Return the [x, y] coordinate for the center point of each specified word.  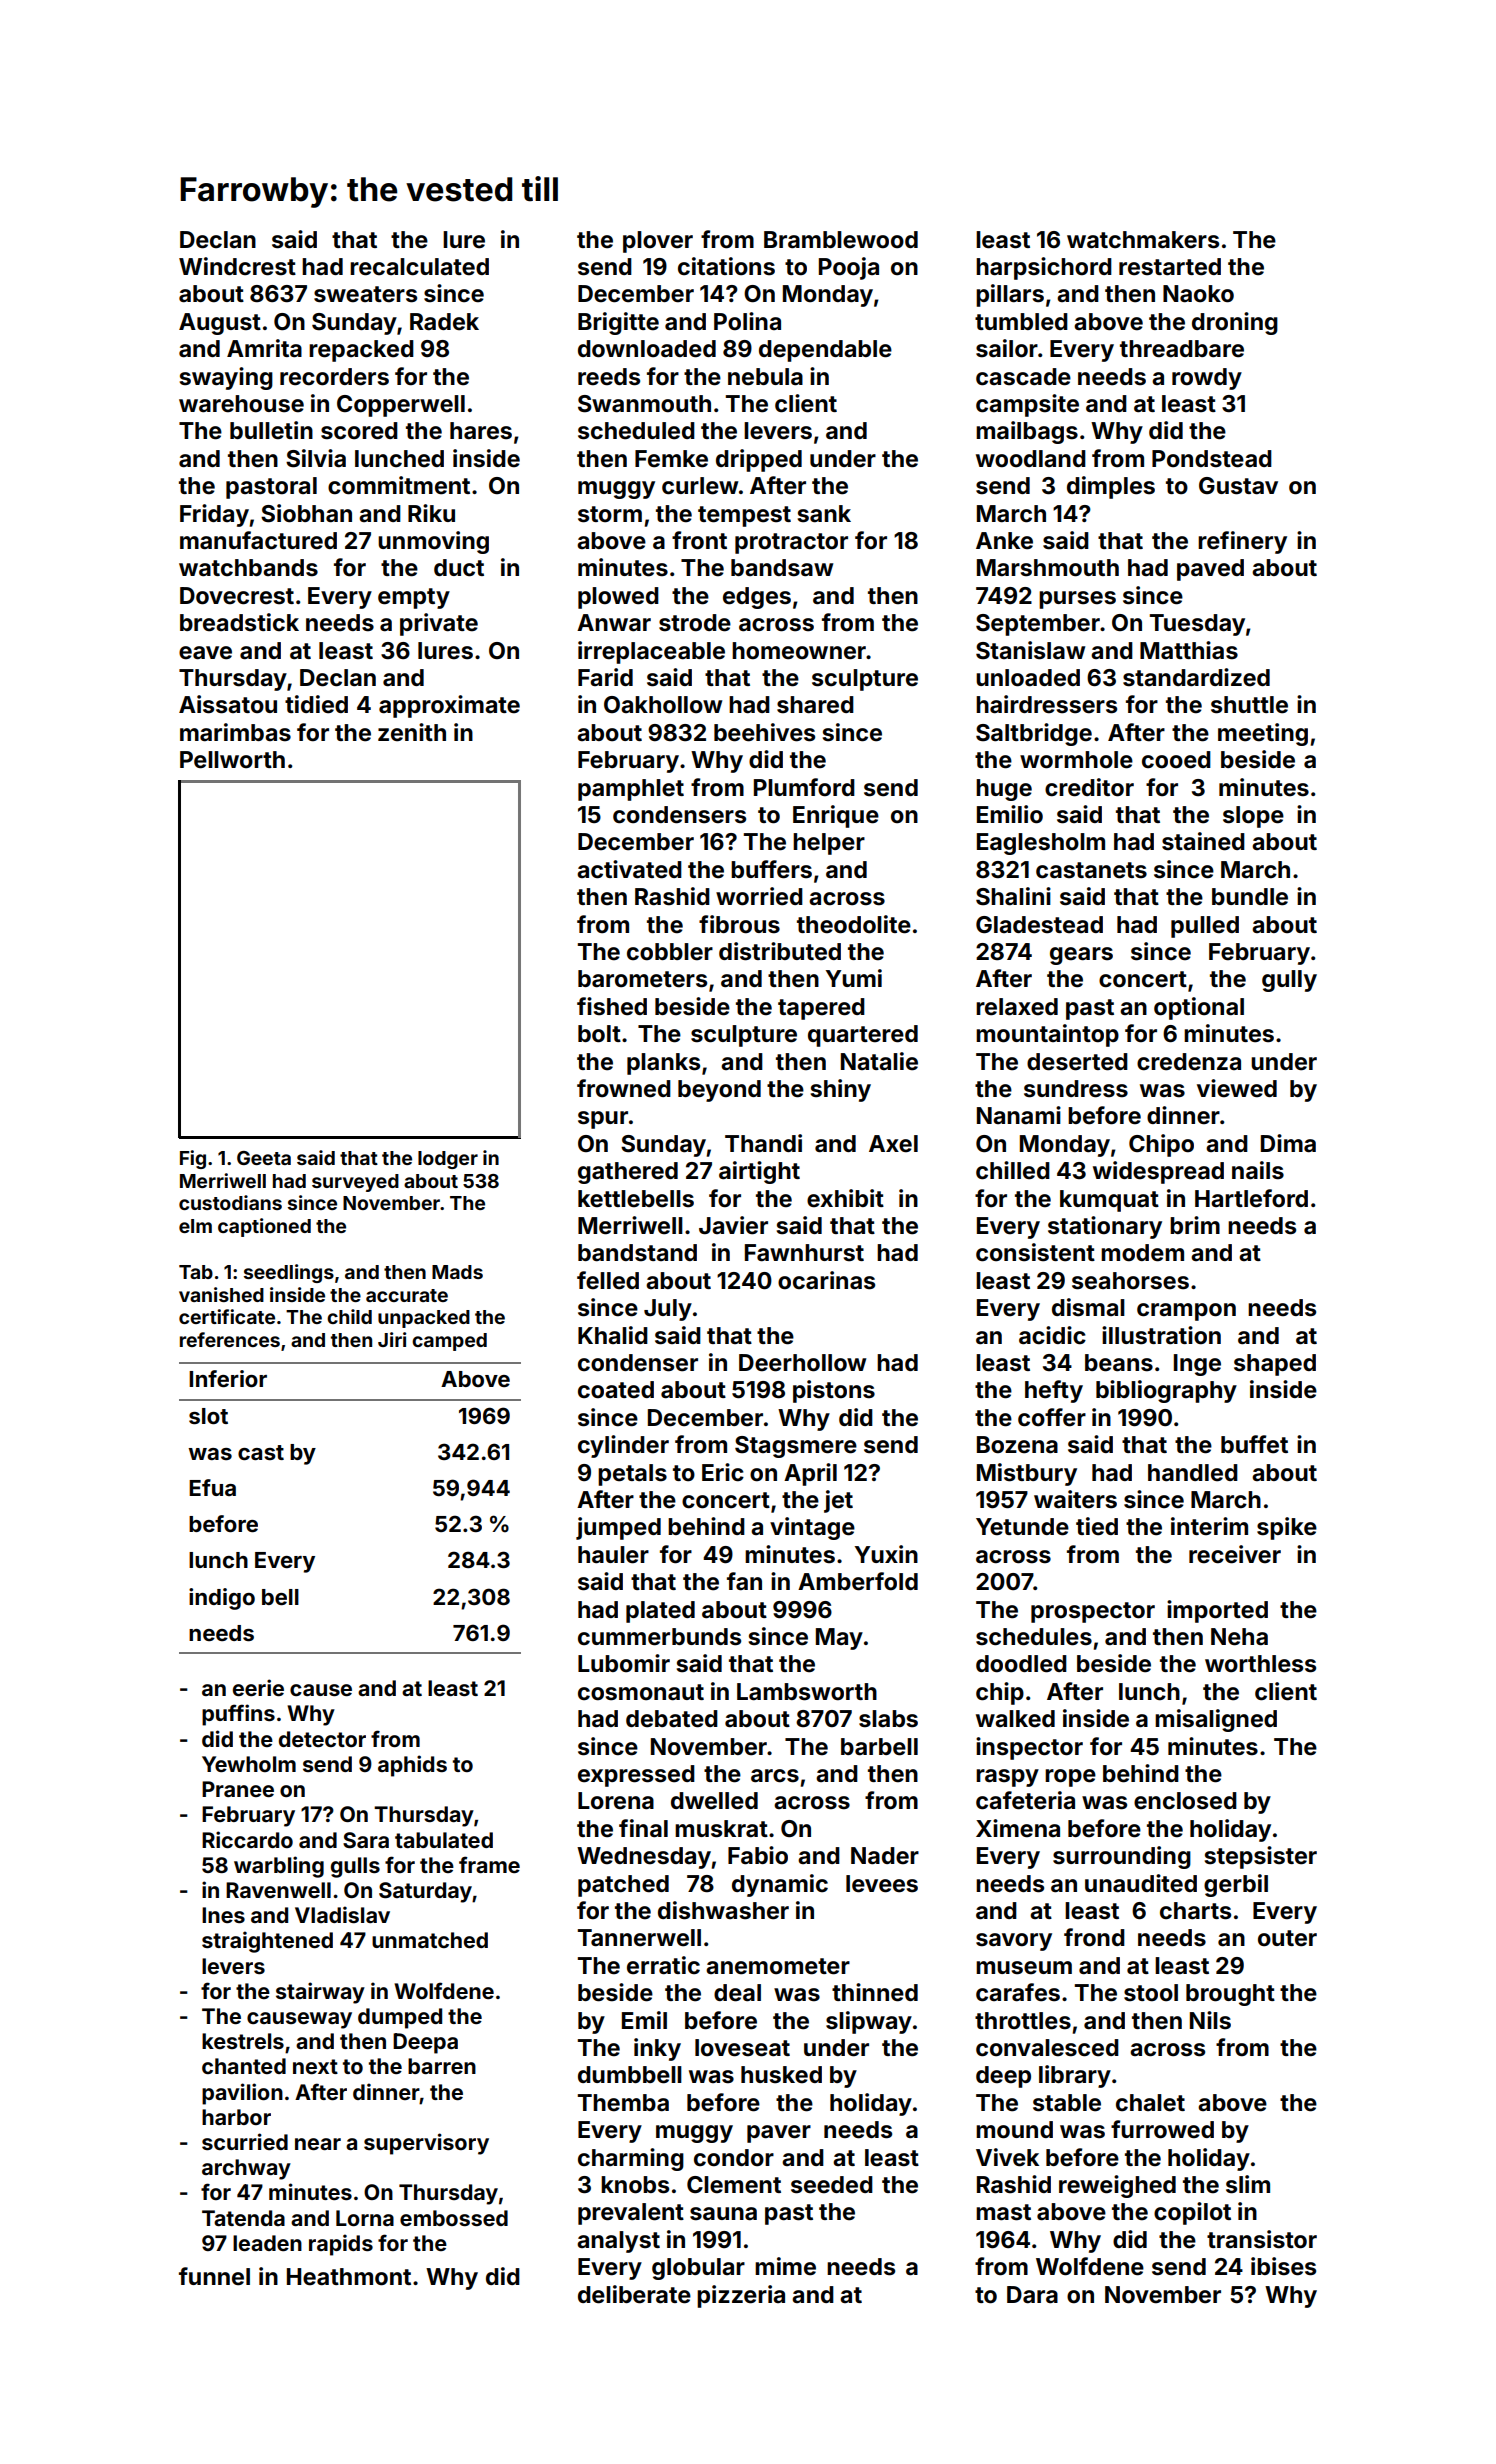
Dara [1032, 2295]
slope [1253, 817]
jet [838, 1501]
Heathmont [349, 2277]
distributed [780, 951]
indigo [222, 1599]
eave [205, 653]
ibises [1283, 2266]
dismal [1088, 1307]
